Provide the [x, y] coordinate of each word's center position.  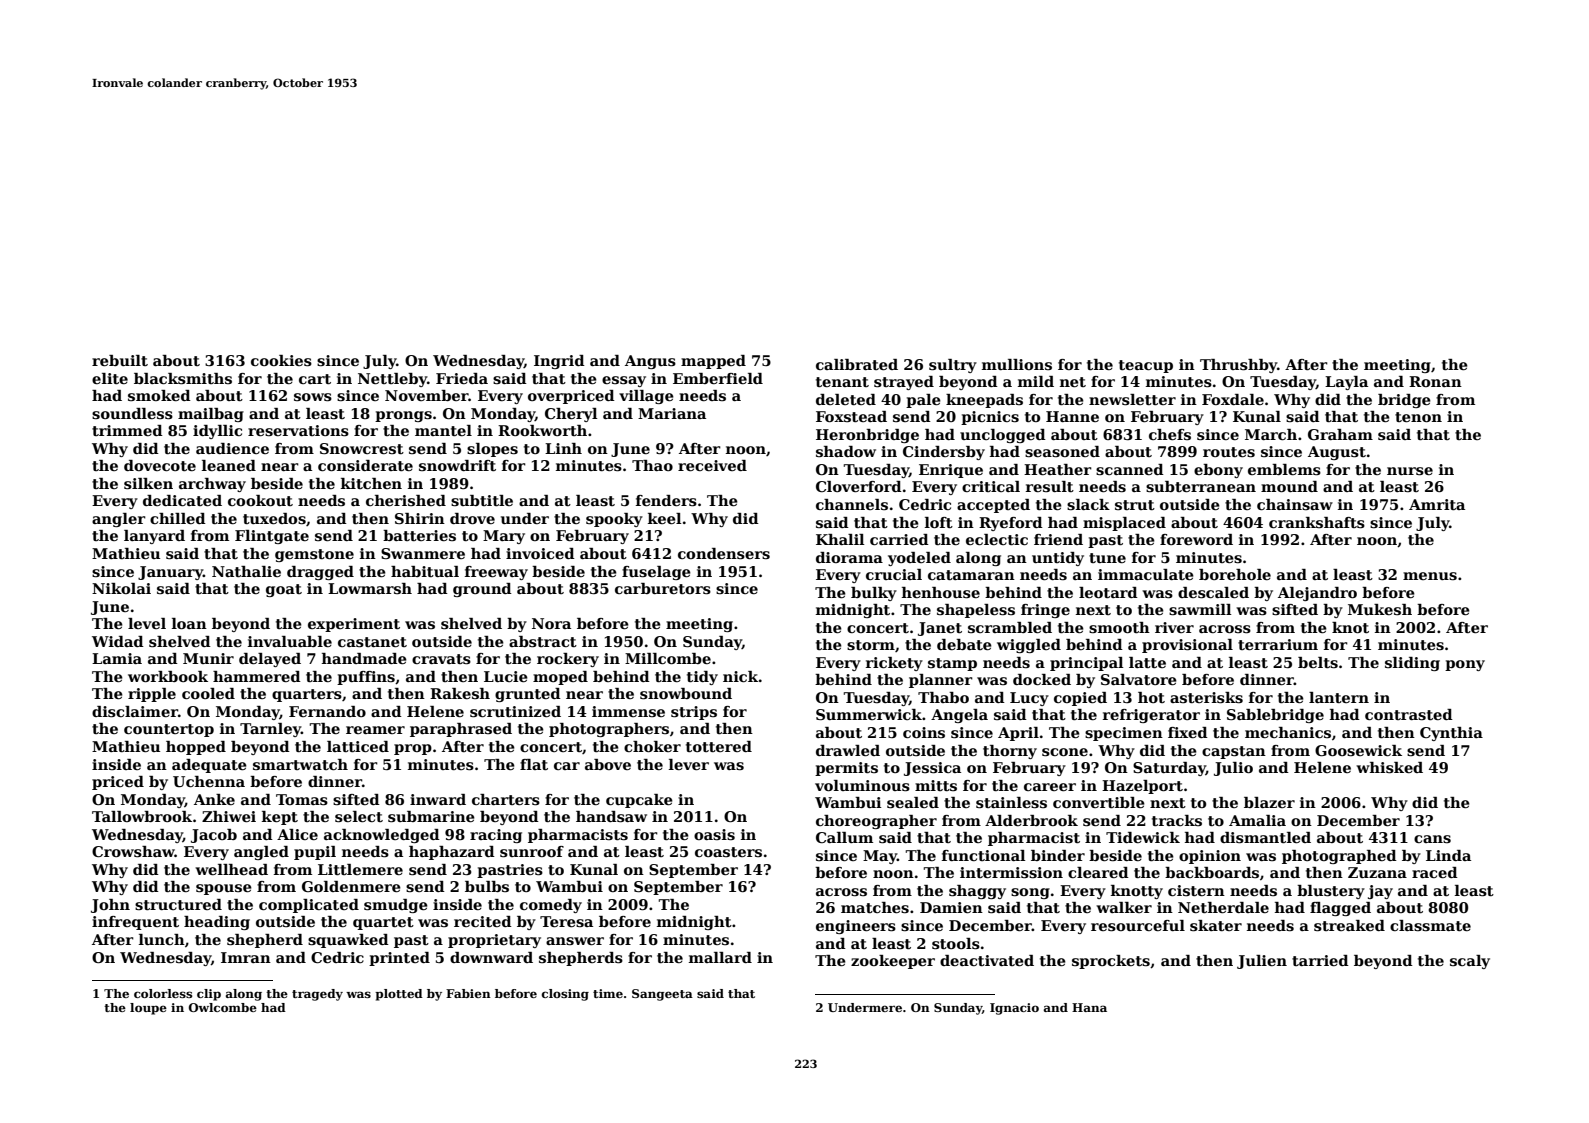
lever [689, 764]
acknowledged [382, 836]
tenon [1418, 417]
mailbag [211, 415]
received [712, 465]
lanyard [154, 537]
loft [939, 522]
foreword [1196, 539]
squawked [348, 941]
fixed [1188, 732]
